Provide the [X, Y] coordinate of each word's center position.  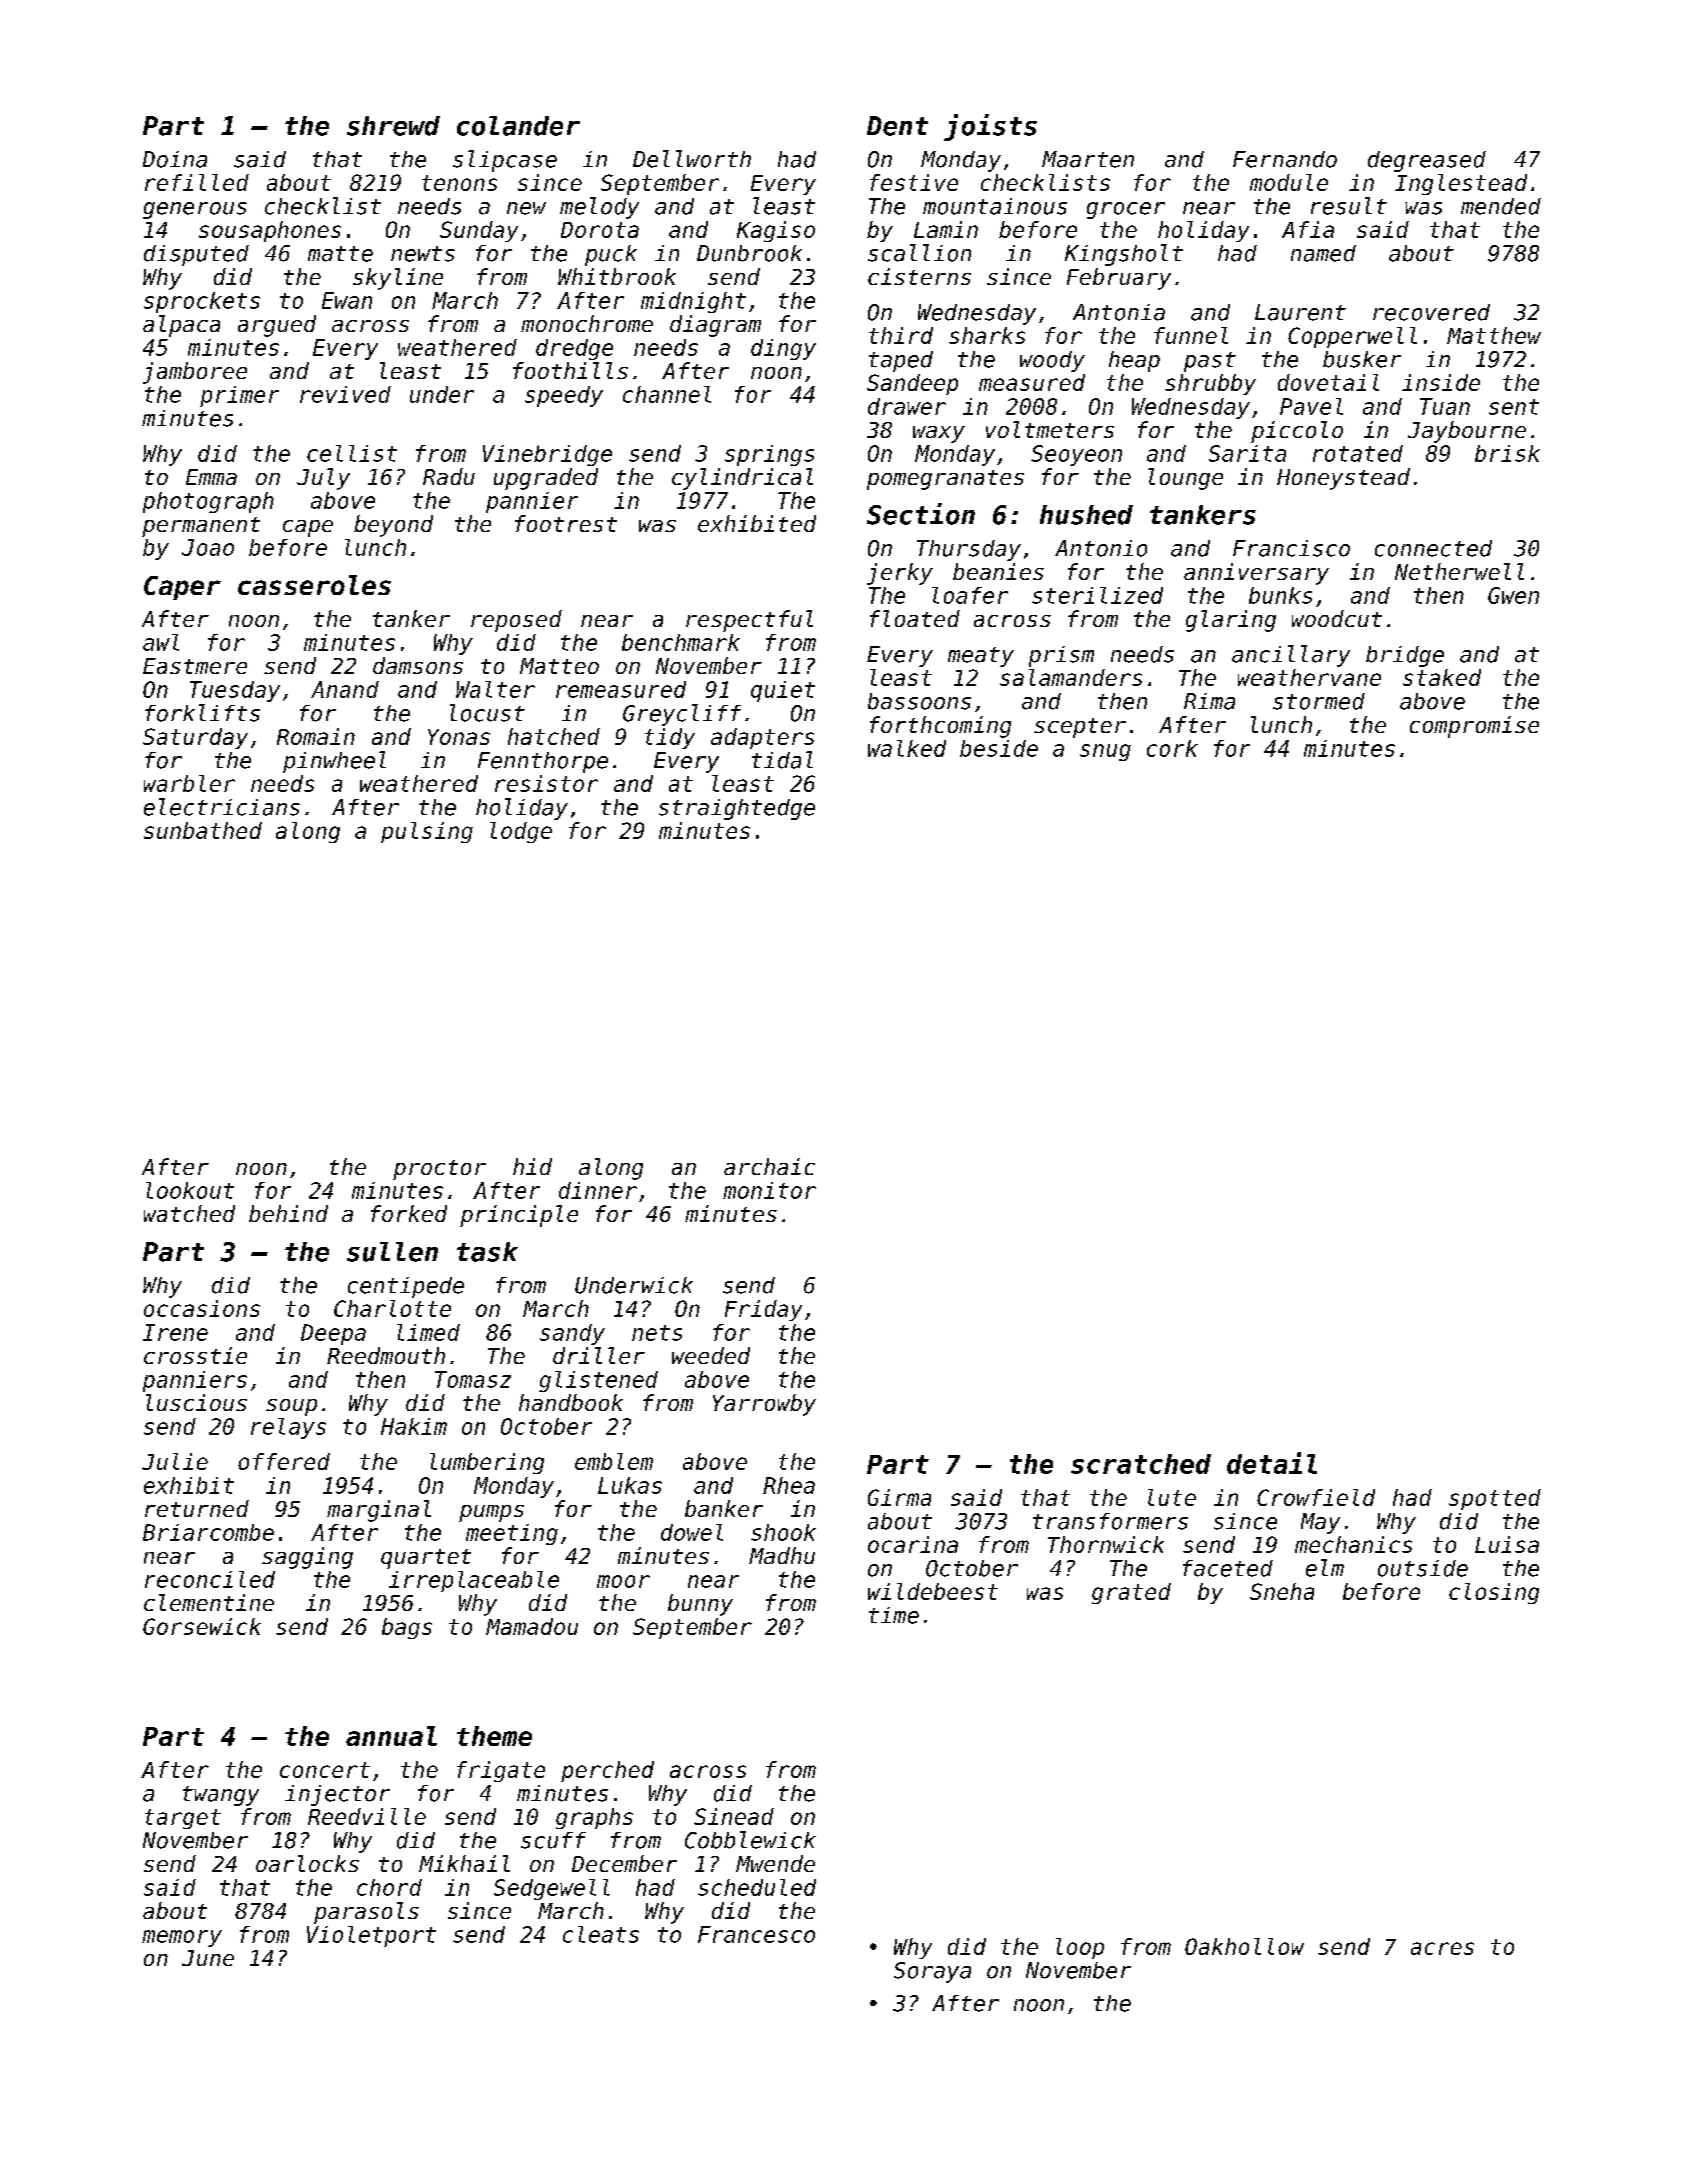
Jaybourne [1467, 432]
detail [1272, 1463]
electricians [222, 807]
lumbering [487, 1463]
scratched [1141, 1464]
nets [657, 1333]
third [901, 335]
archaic [769, 1166]
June [208, 1958]
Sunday [479, 231]
